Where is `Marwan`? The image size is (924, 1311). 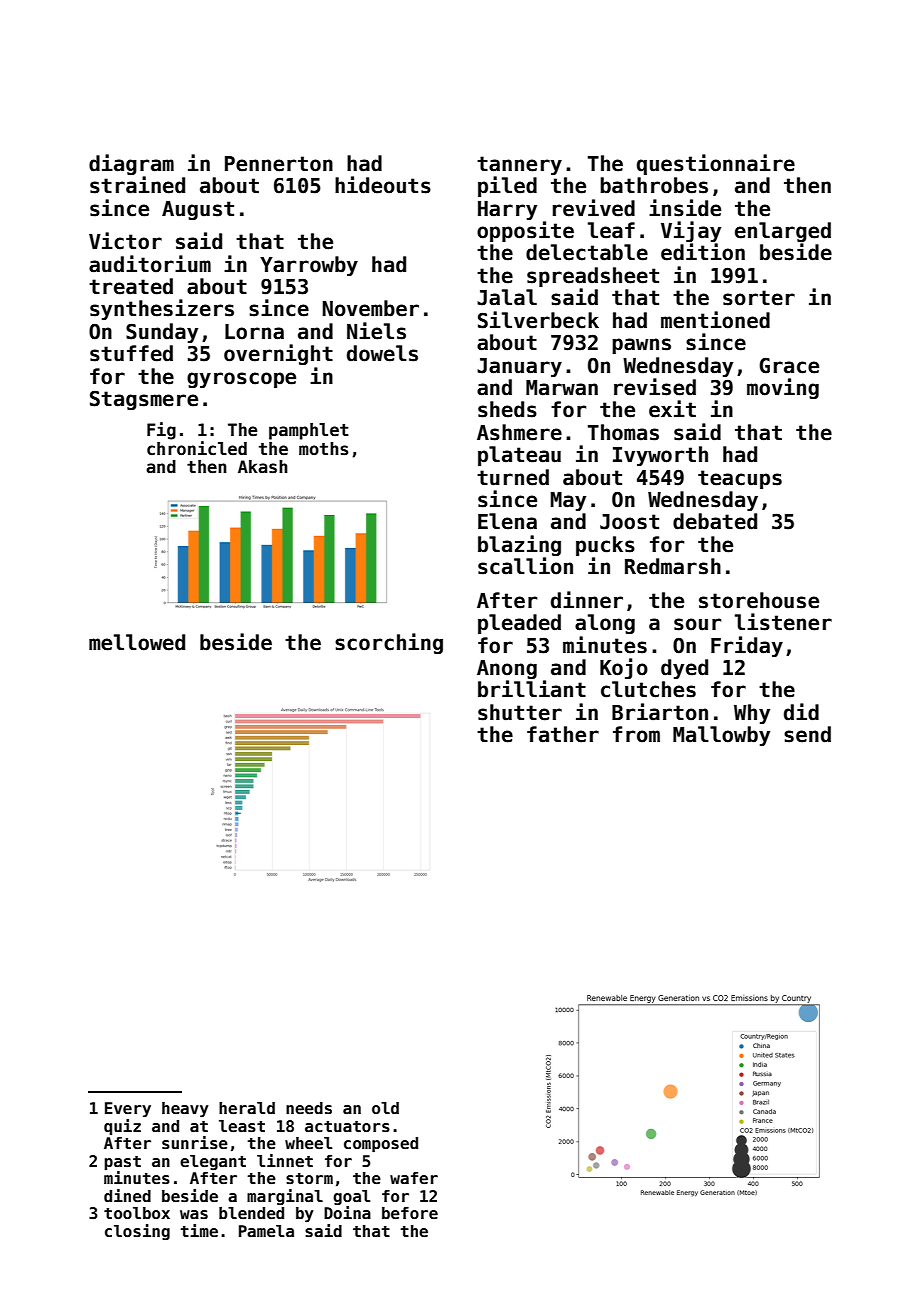 Marwan is located at coordinates (562, 388).
